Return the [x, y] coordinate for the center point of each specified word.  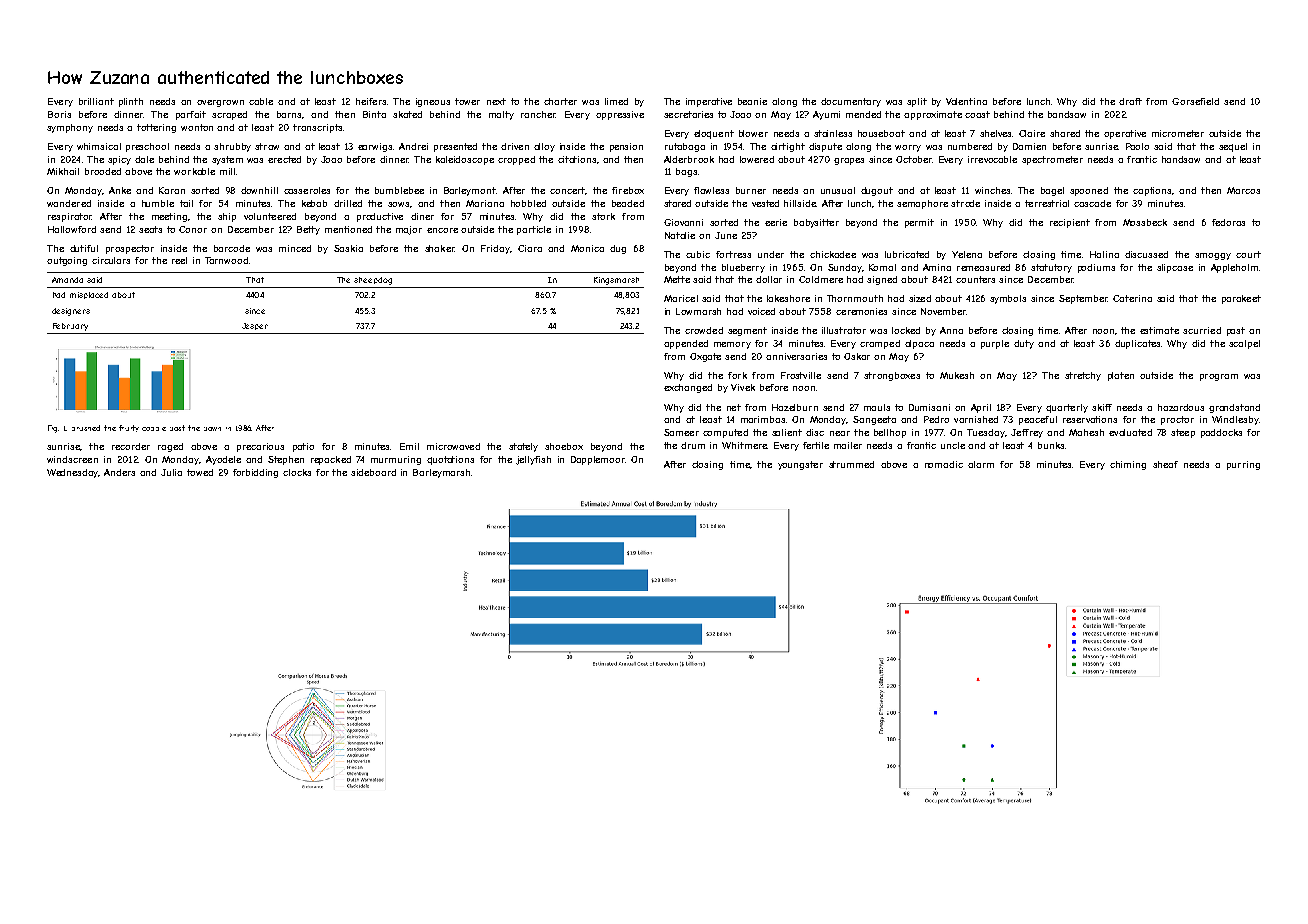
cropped [516, 160]
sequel [1233, 147]
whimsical [99, 146]
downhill [259, 190]
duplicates [1137, 344]
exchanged [688, 388]
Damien [1029, 146]
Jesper [255, 326]
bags [686, 172]
